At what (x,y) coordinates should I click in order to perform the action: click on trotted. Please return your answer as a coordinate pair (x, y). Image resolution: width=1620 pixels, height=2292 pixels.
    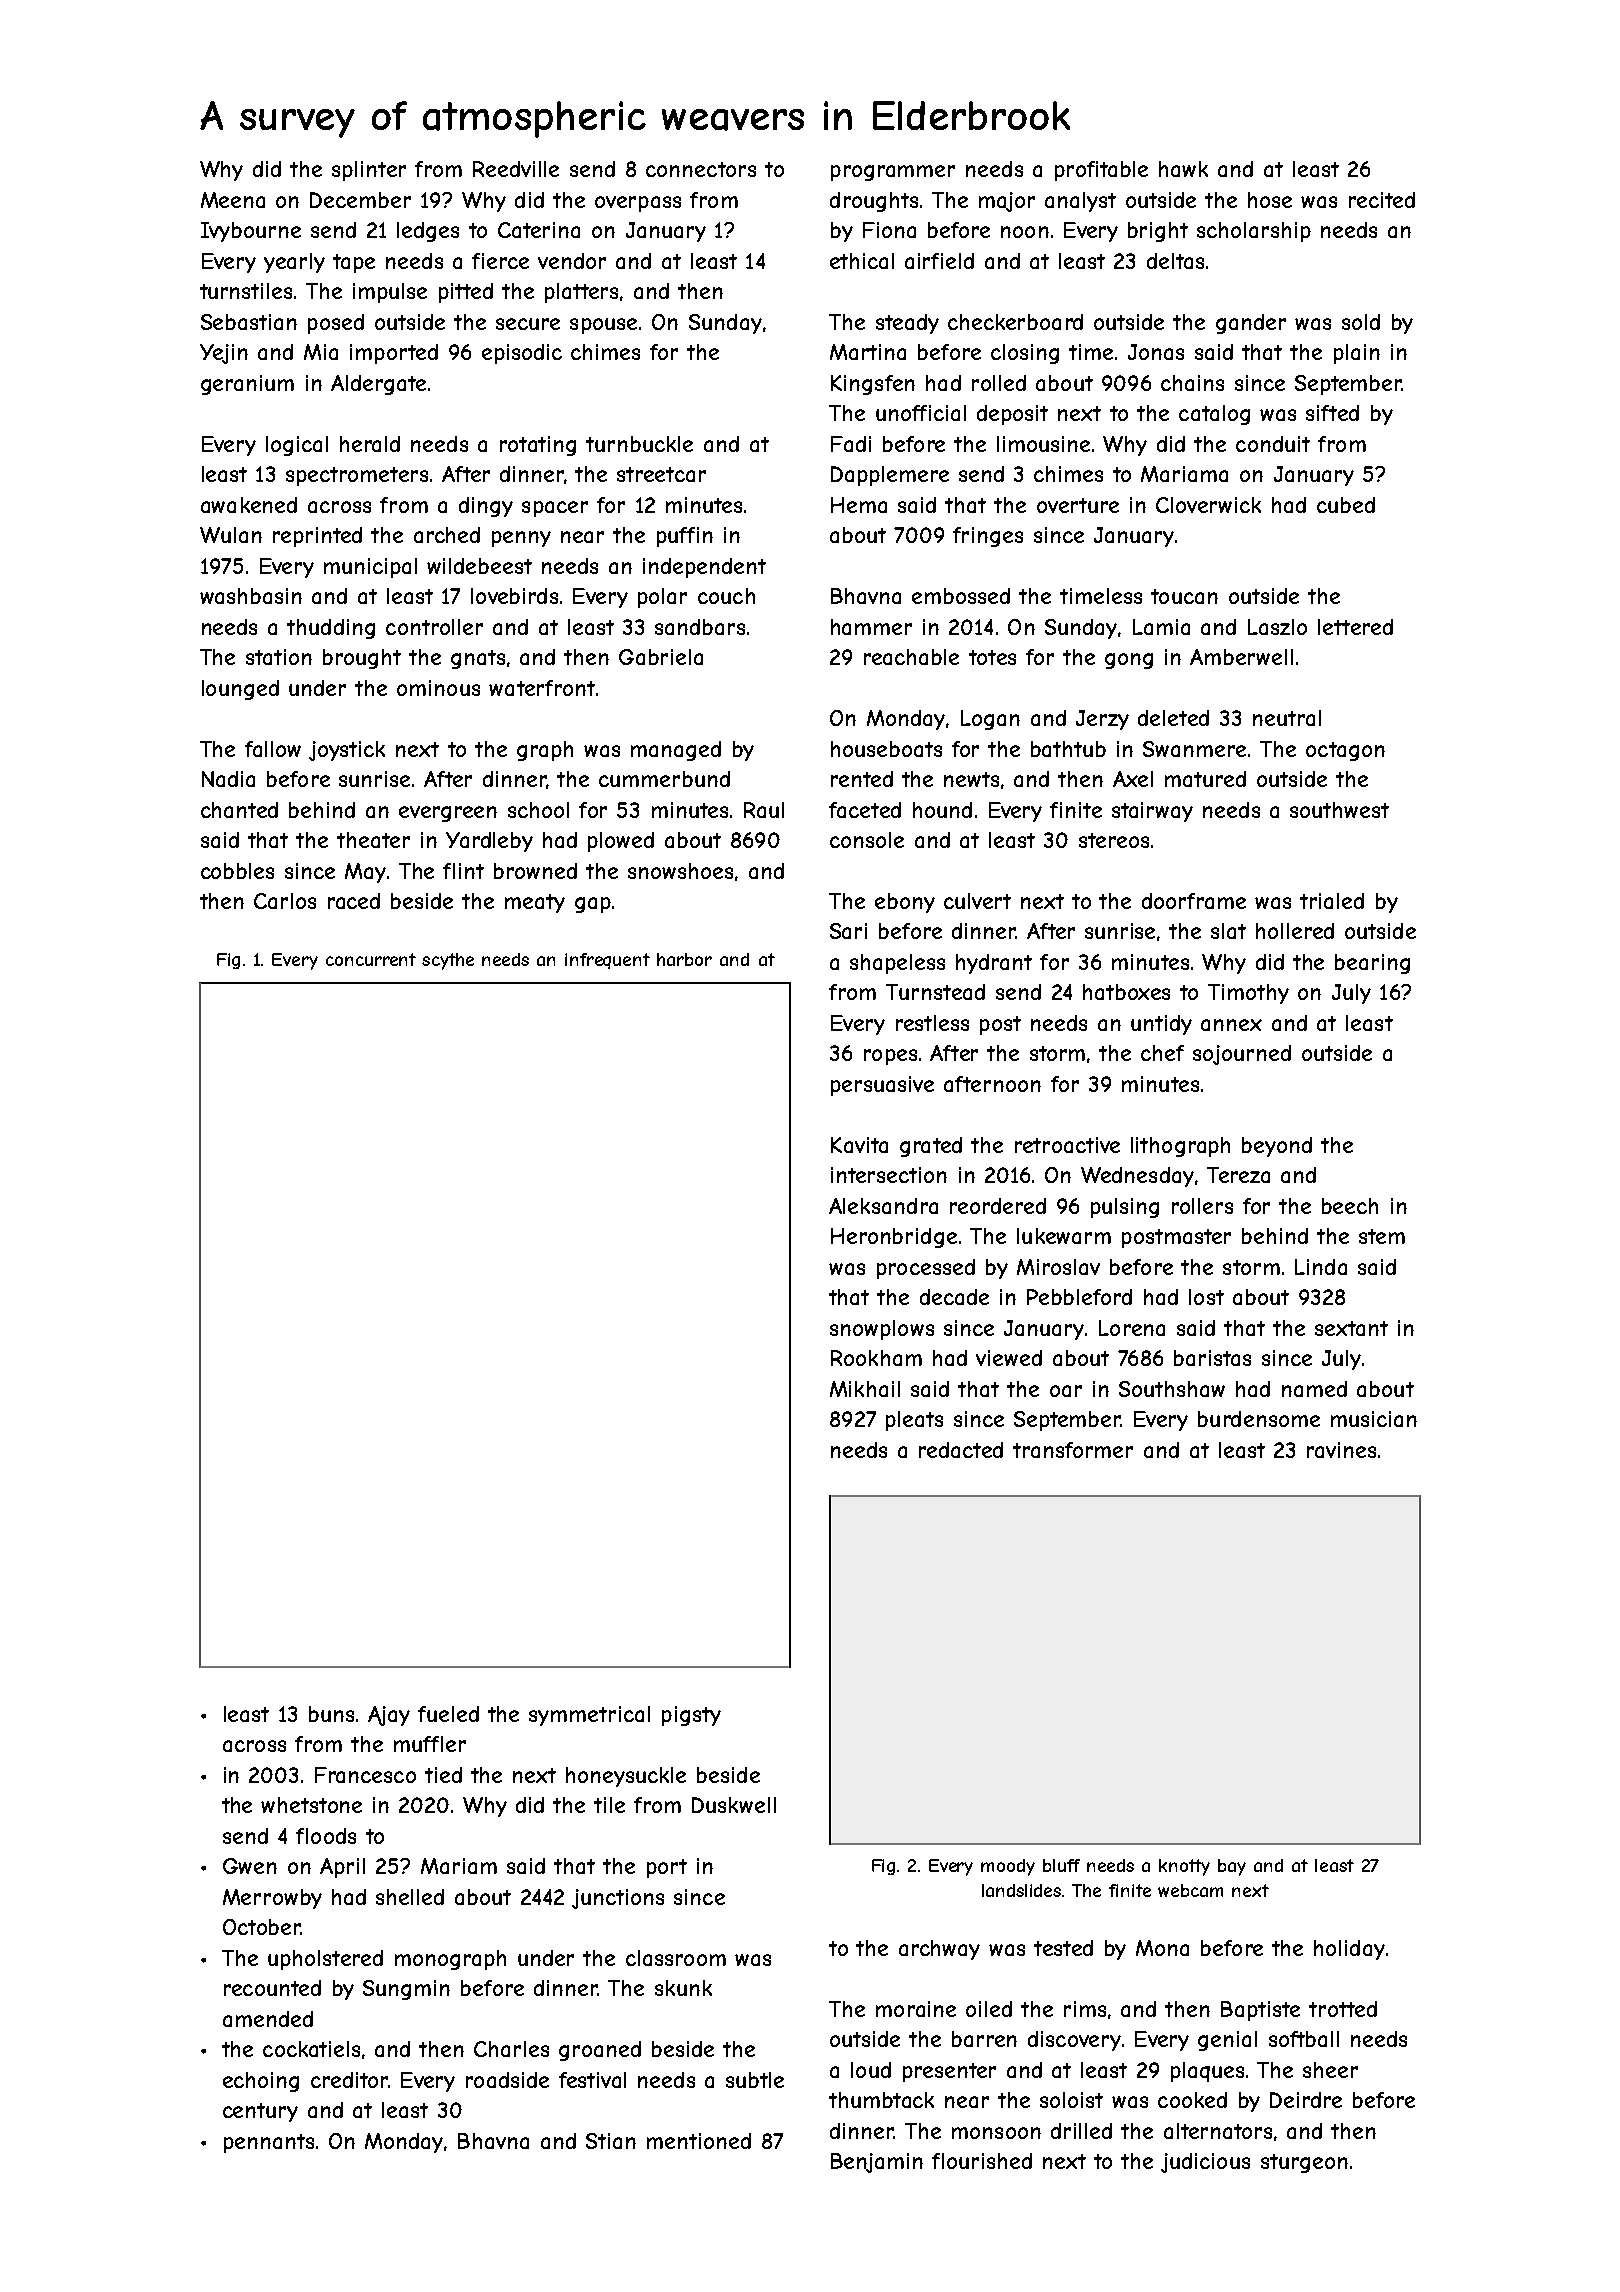
    Looking at the image, I should click on (1343, 2009).
